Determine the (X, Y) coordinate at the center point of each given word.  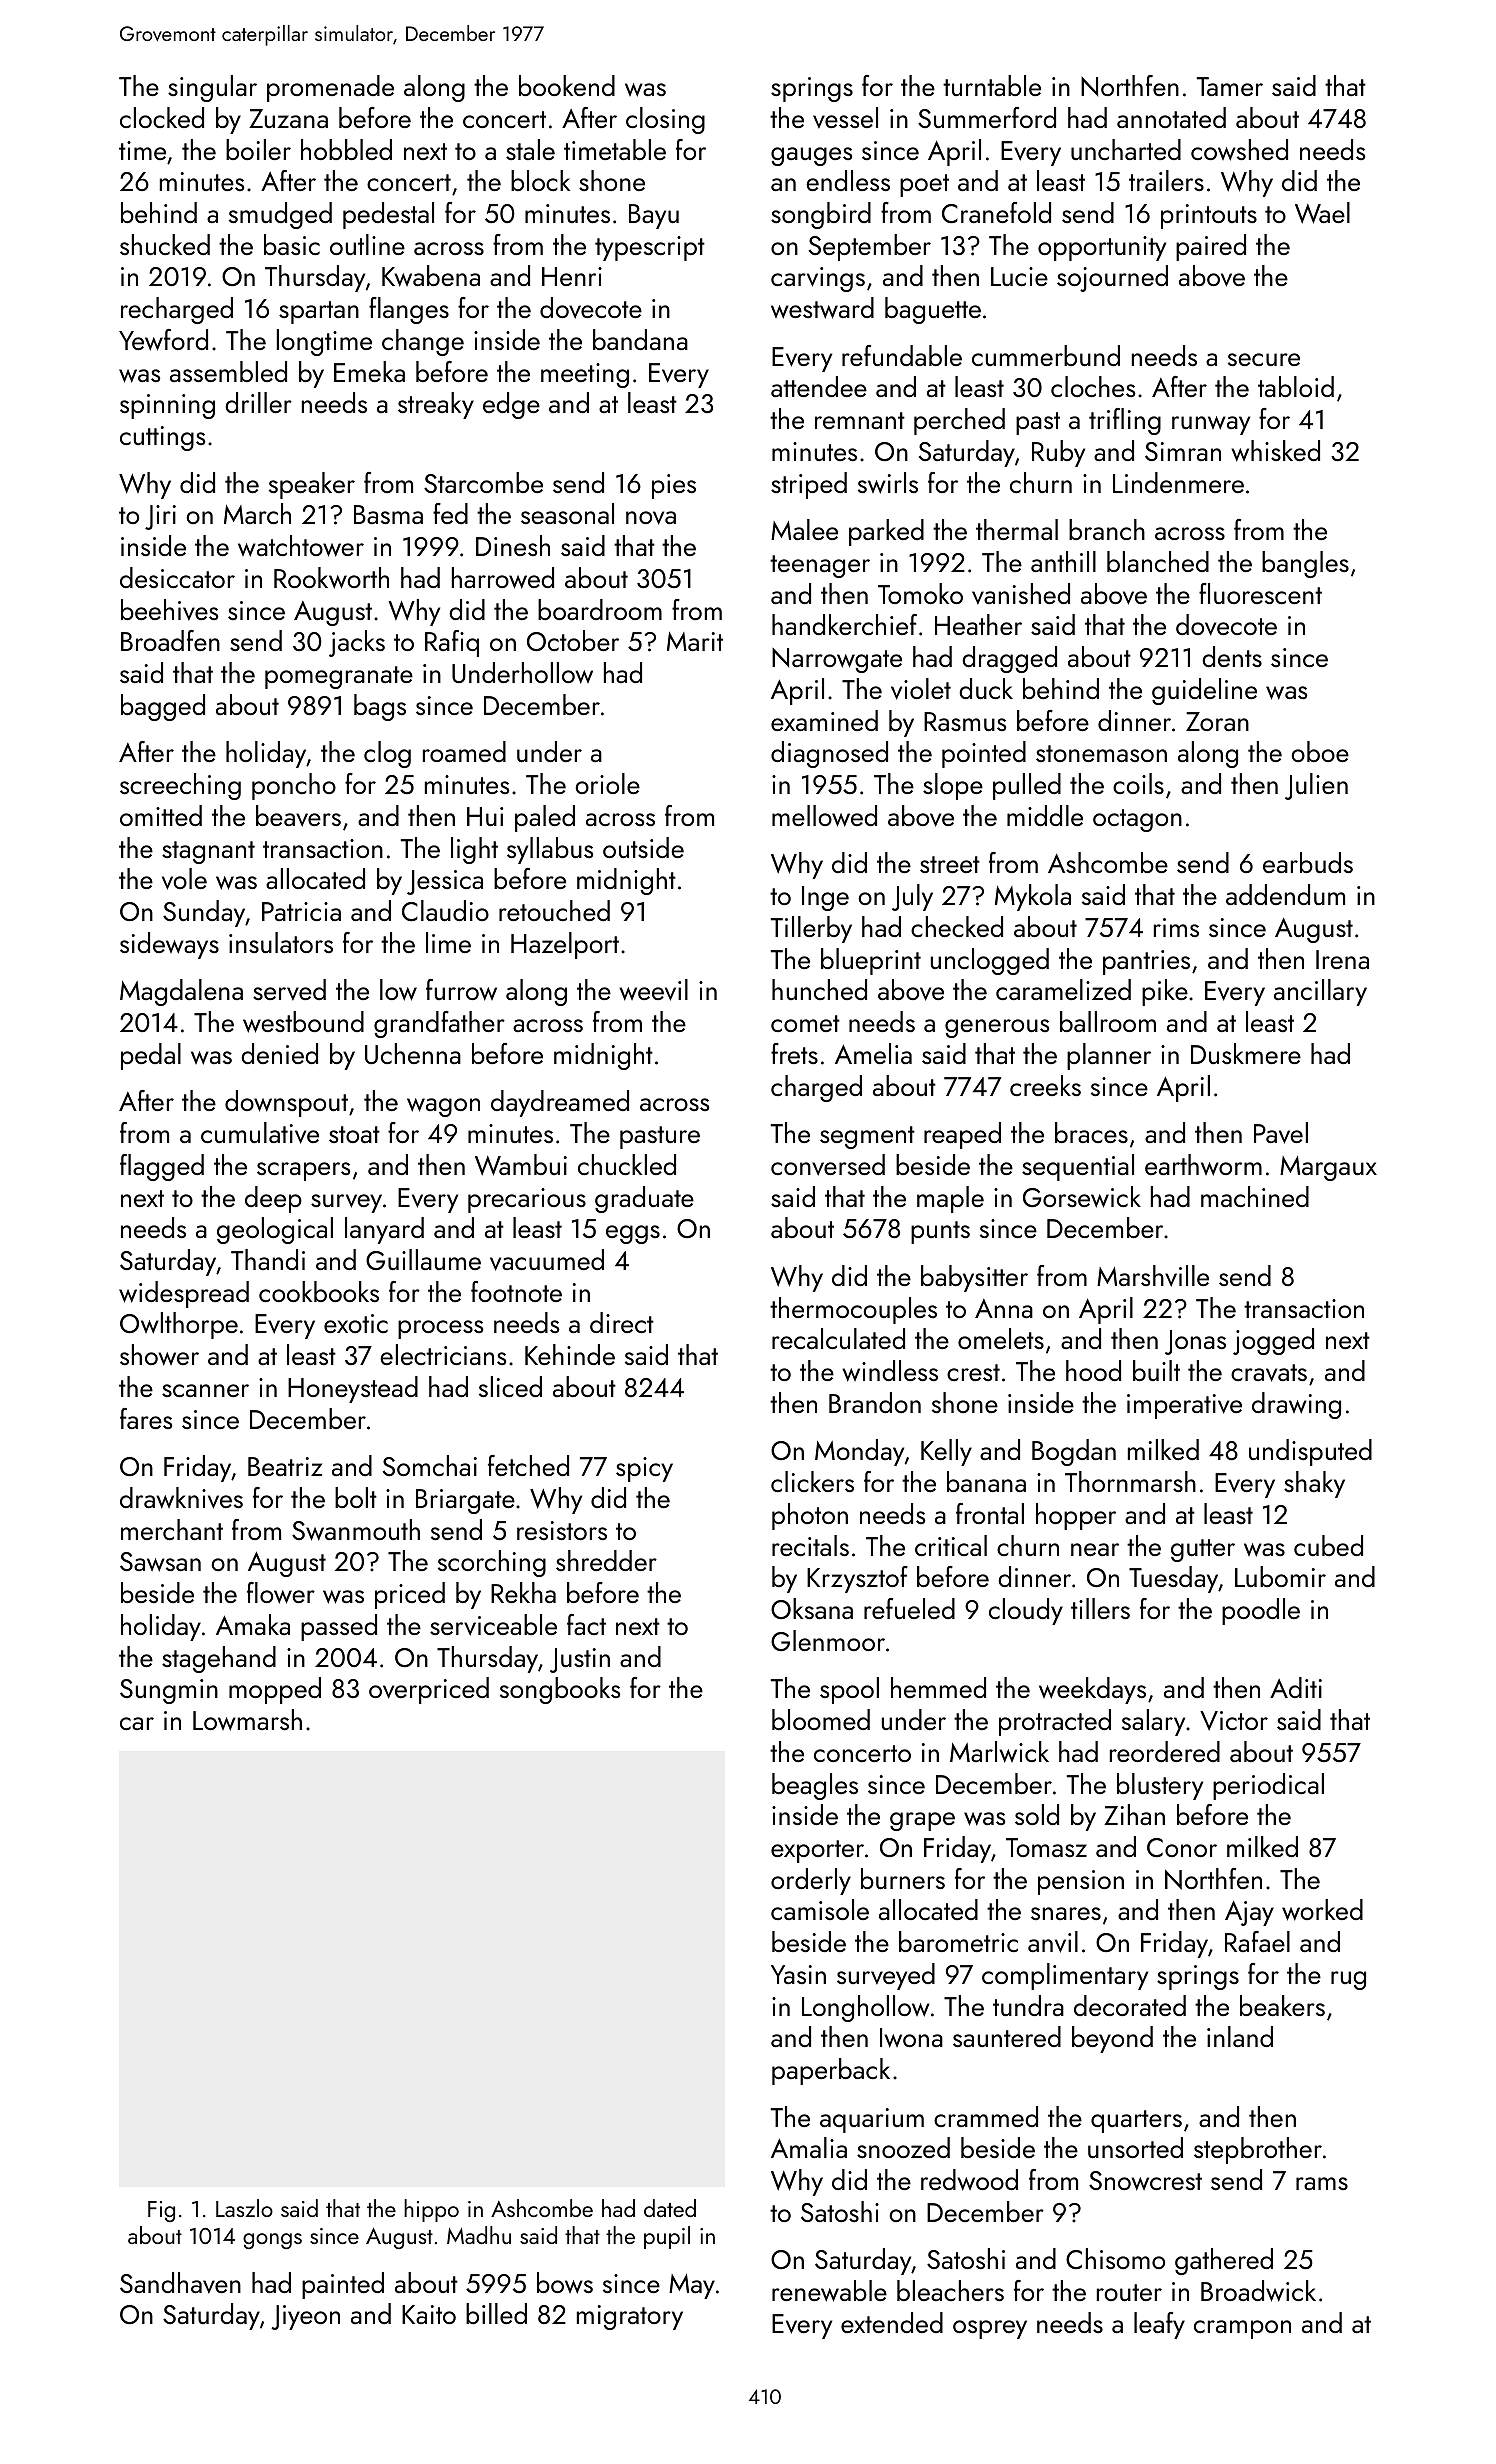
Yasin (798, 1974)
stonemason (1101, 753)
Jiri (160, 517)
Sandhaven (180, 2283)
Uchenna (413, 1053)
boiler (258, 149)
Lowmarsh (247, 1720)
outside (643, 847)
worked (1322, 1910)
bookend (567, 85)
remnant (860, 420)
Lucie (1019, 276)
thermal (1017, 529)
